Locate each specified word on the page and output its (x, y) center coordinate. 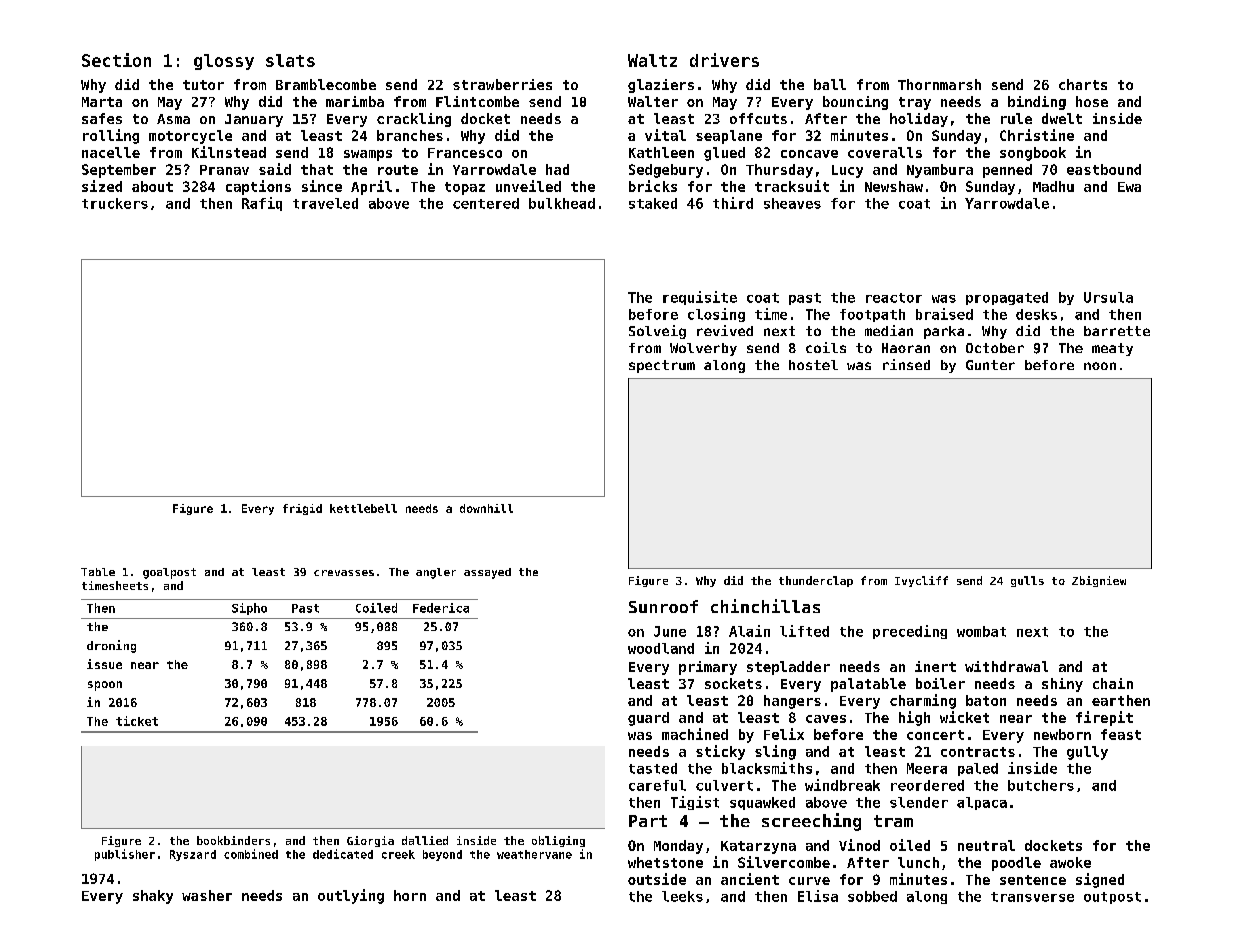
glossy (224, 62)
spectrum (662, 366)
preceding (910, 632)
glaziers (661, 86)
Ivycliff (921, 581)
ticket (137, 721)
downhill (486, 508)
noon (1100, 366)
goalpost (169, 573)
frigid (302, 509)
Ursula (1108, 297)
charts (1083, 84)
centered (486, 203)
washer (207, 895)
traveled (325, 203)
